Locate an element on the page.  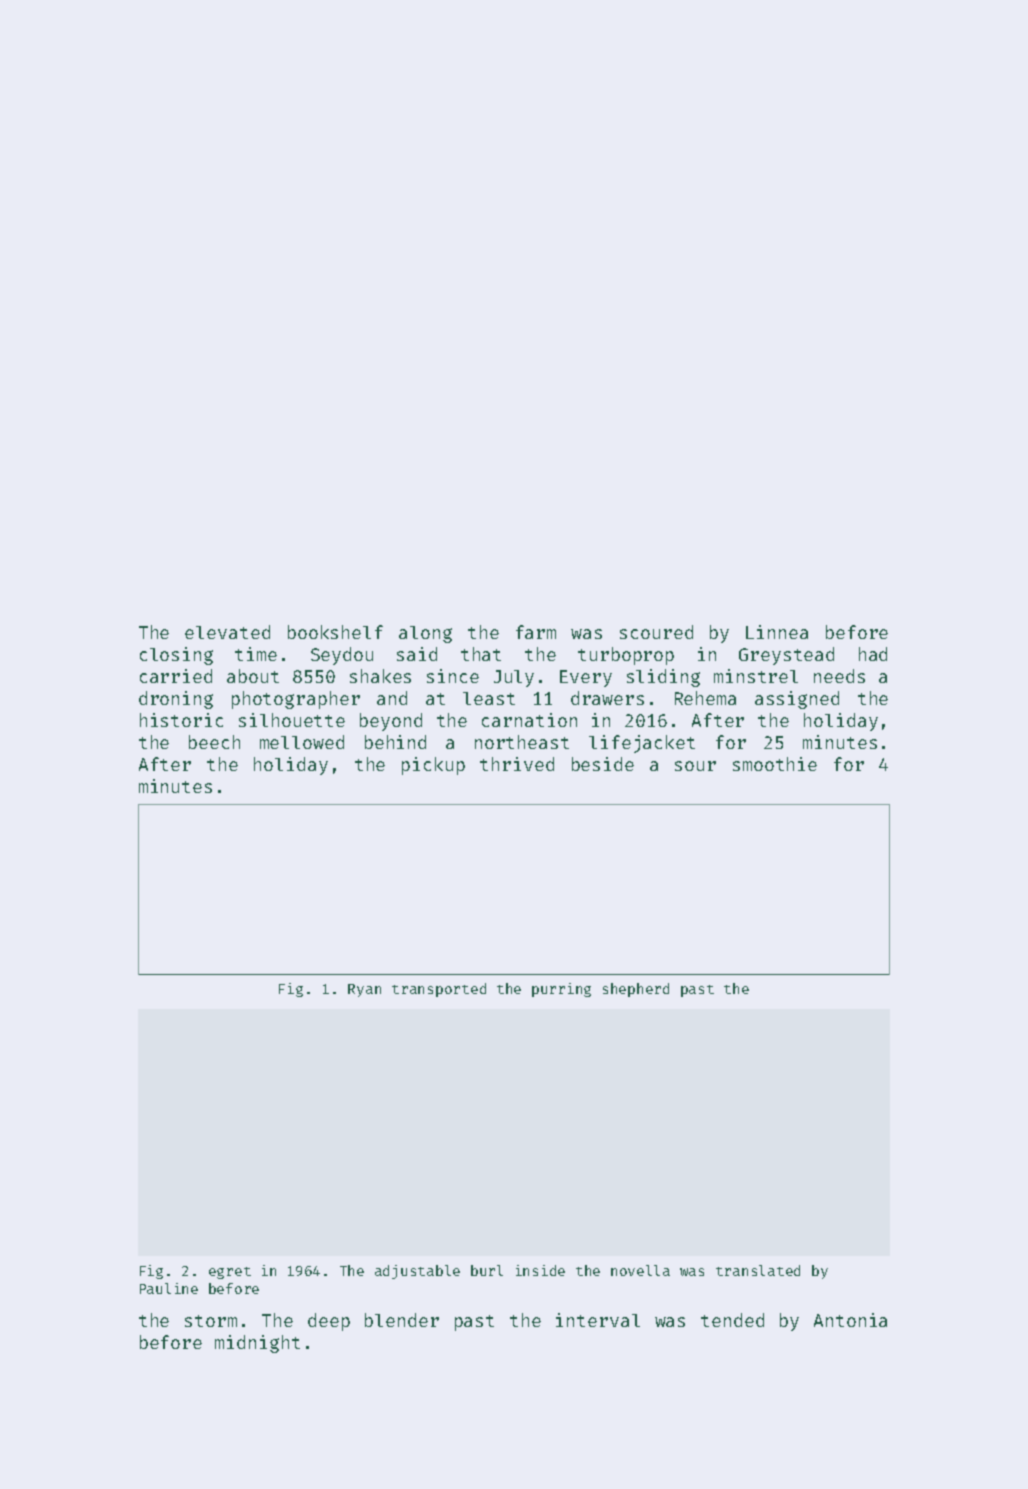
shepherd is located at coordinates (636, 990).
